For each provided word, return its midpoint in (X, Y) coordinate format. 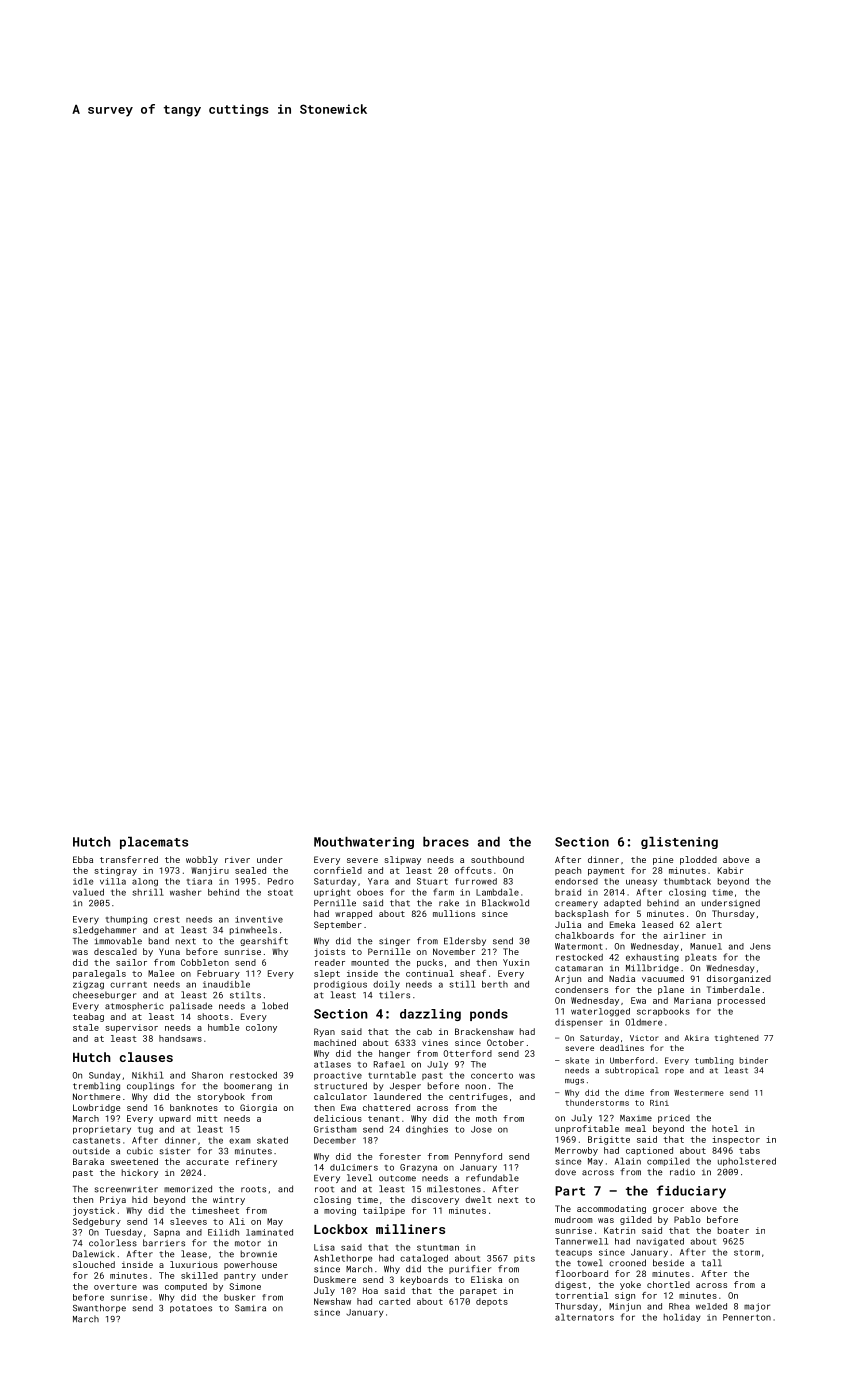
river (237, 860)
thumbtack (687, 881)
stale (86, 1027)
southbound (497, 859)
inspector (736, 1140)
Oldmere (643, 1022)
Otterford (467, 1053)
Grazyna (418, 1168)
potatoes (191, 1309)
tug (145, 1130)
